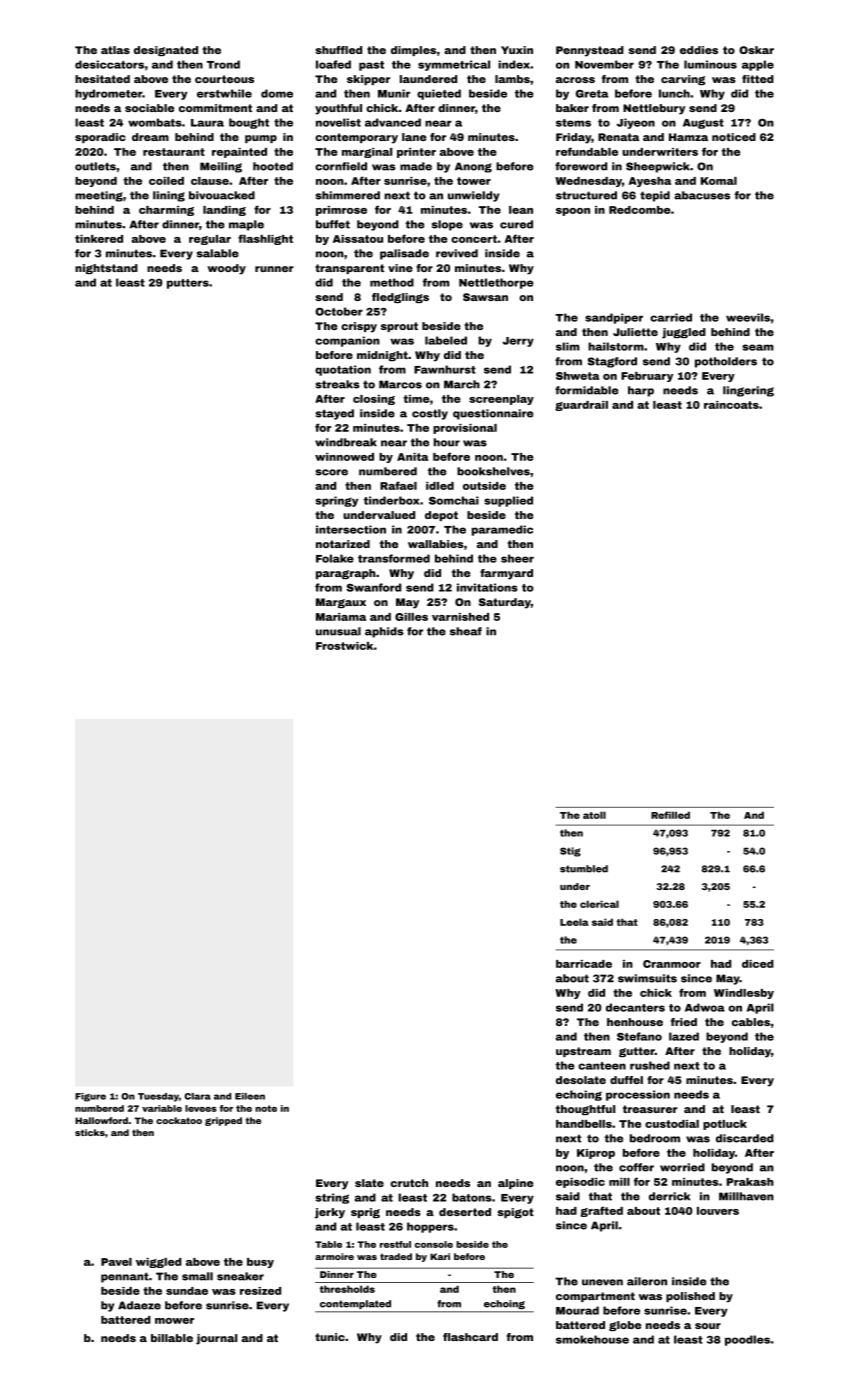 The width and height of the screenshot is (849, 1400). What do you see at coordinates (260, 1291) in the screenshot?
I see `resized` at bounding box center [260, 1291].
